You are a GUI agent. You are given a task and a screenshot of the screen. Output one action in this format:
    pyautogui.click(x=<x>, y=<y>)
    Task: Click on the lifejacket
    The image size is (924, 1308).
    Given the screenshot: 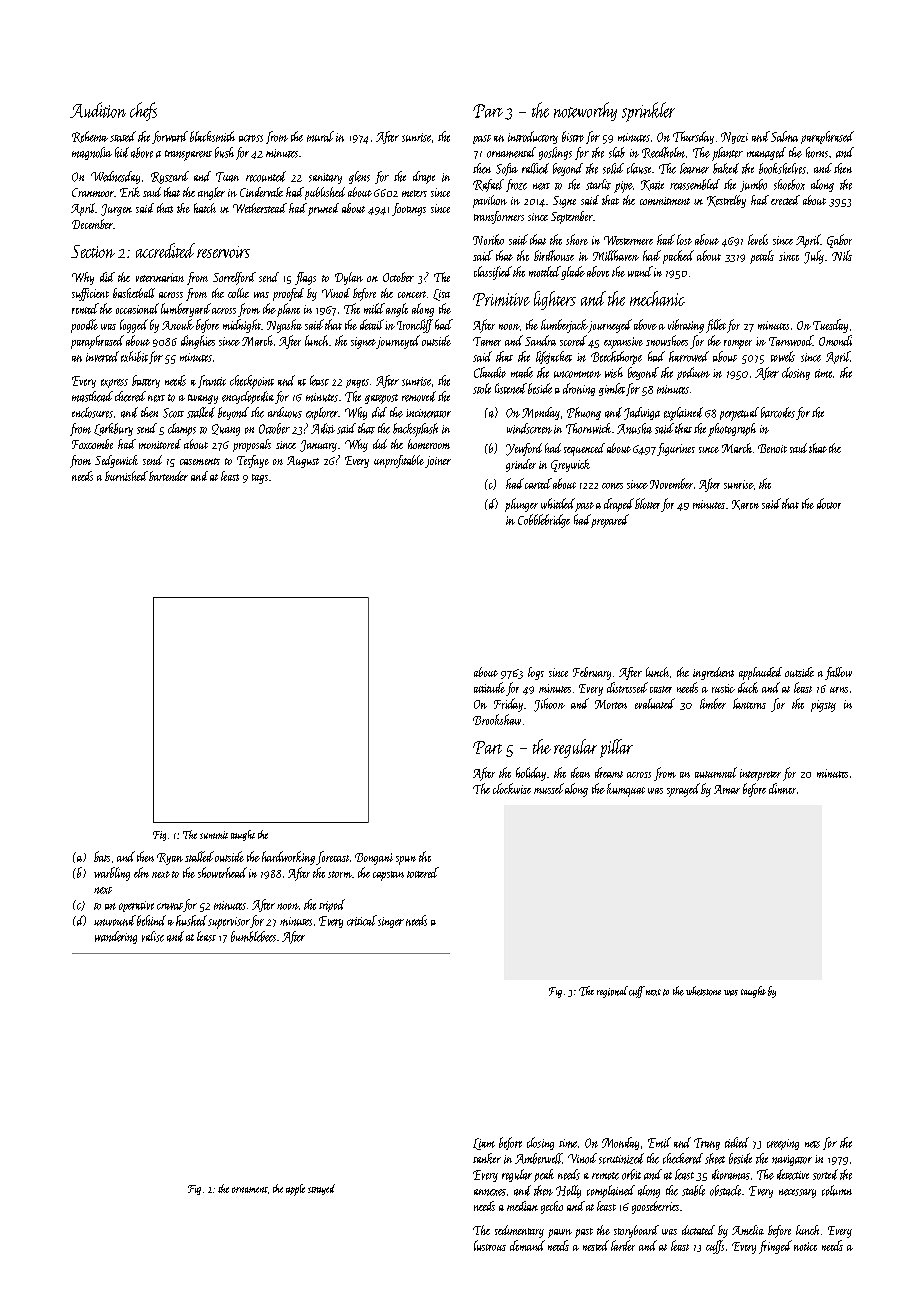 What is the action you would take?
    pyautogui.click(x=554, y=357)
